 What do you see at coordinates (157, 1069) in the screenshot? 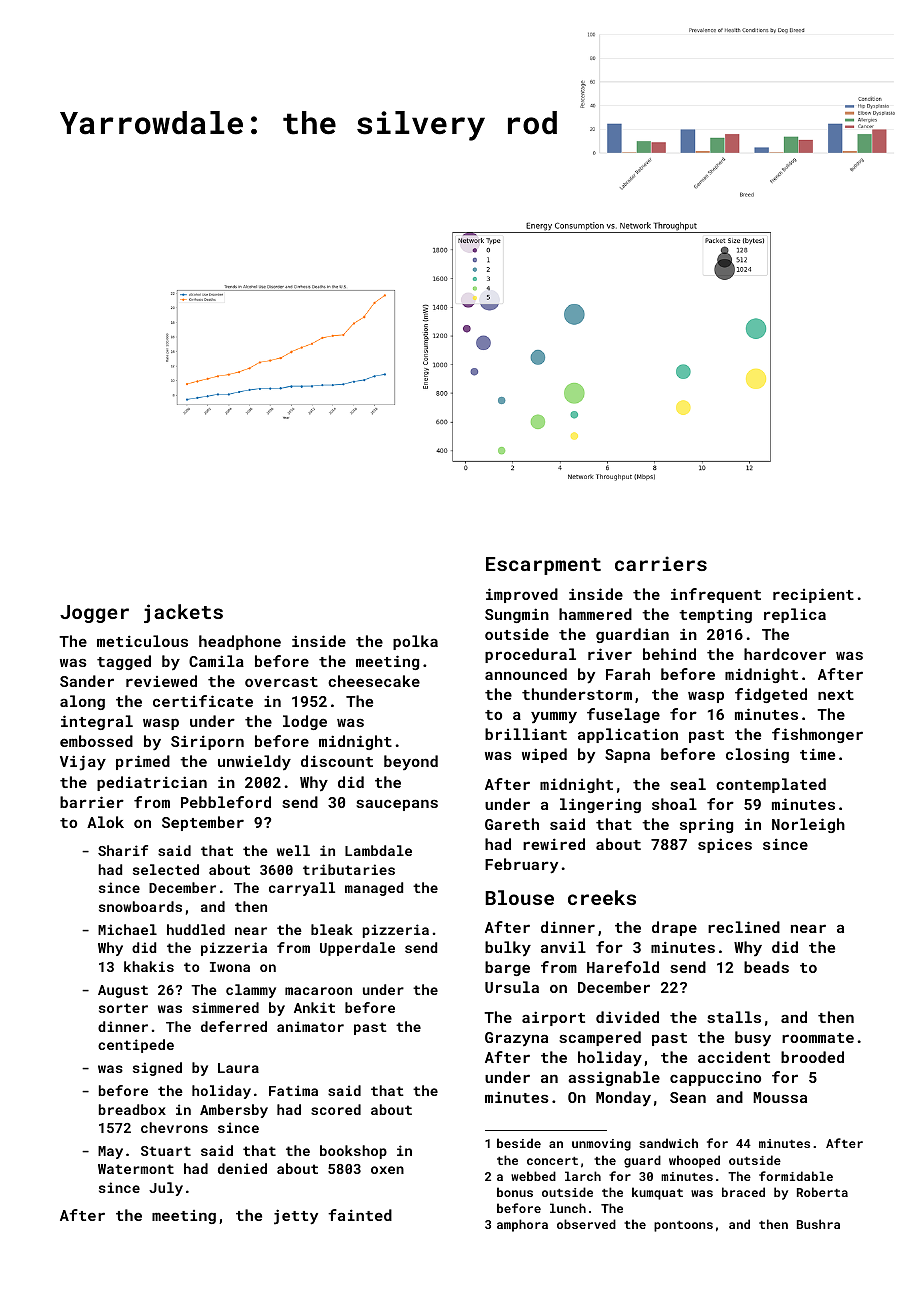
I see `signed` at bounding box center [157, 1069].
